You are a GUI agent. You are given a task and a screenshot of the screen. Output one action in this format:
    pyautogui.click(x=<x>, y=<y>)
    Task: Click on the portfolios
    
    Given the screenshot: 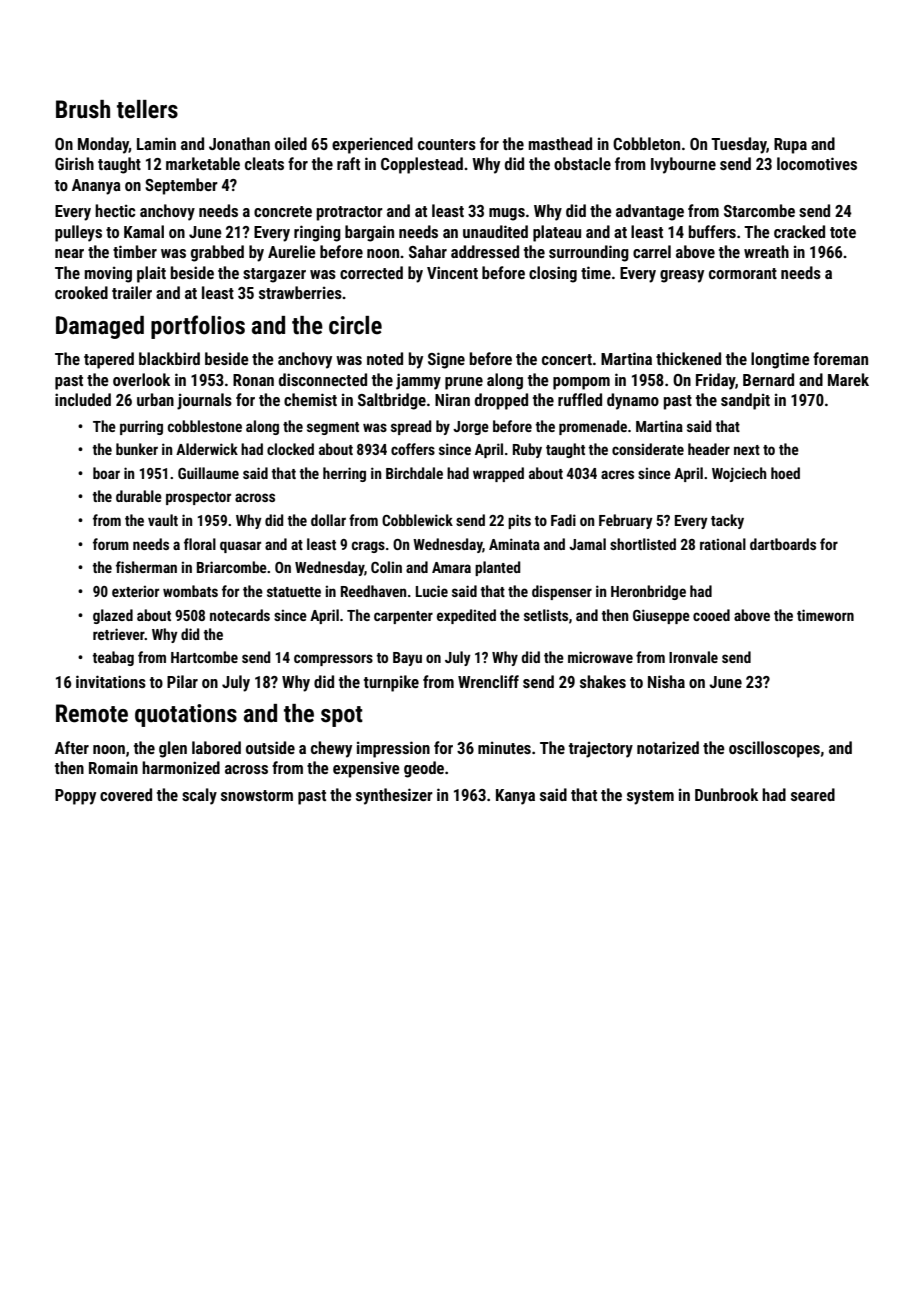 What is the action you would take?
    pyautogui.click(x=198, y=327)
